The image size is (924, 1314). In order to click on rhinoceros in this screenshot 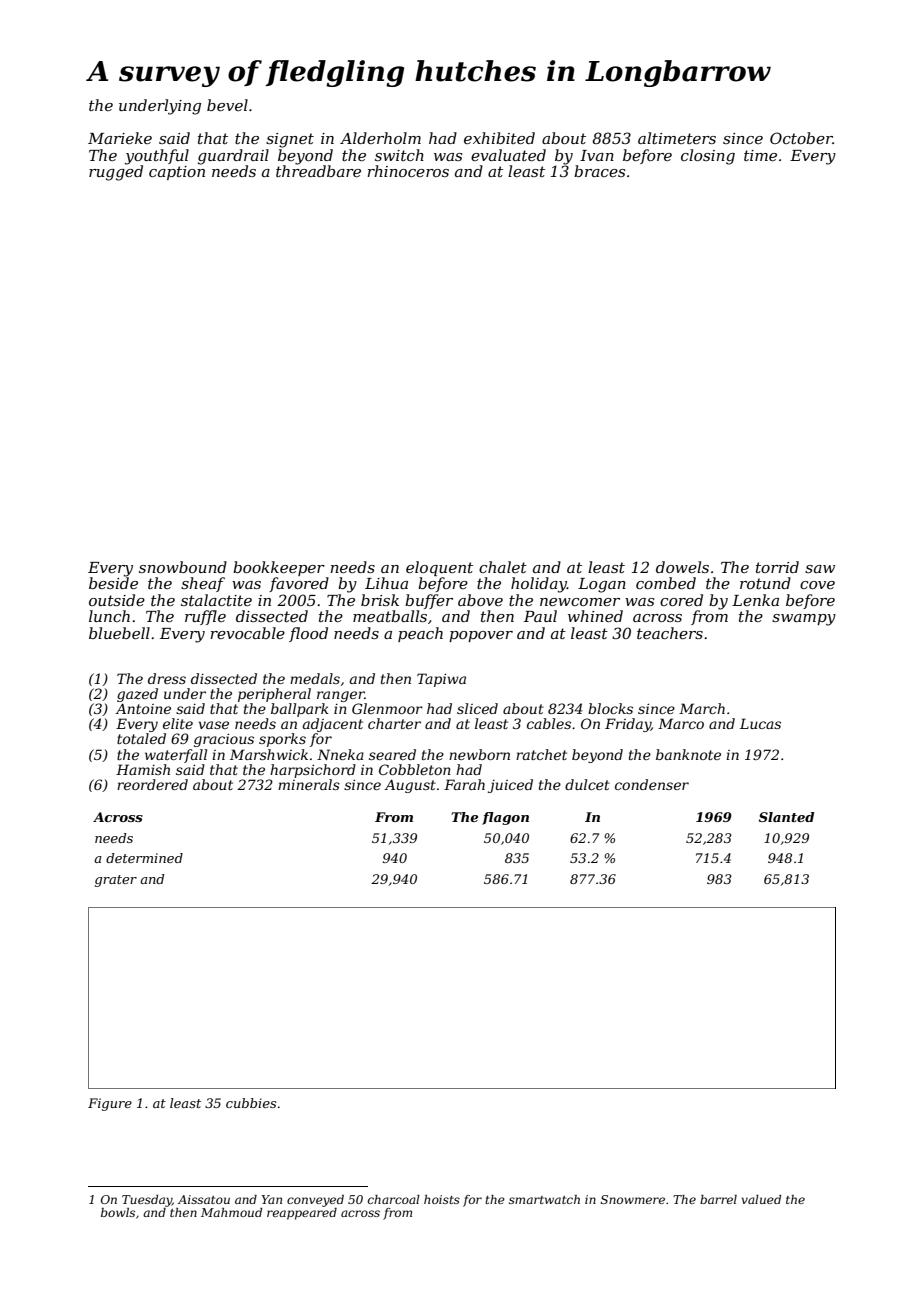, I will do `click(408, 171)`.
